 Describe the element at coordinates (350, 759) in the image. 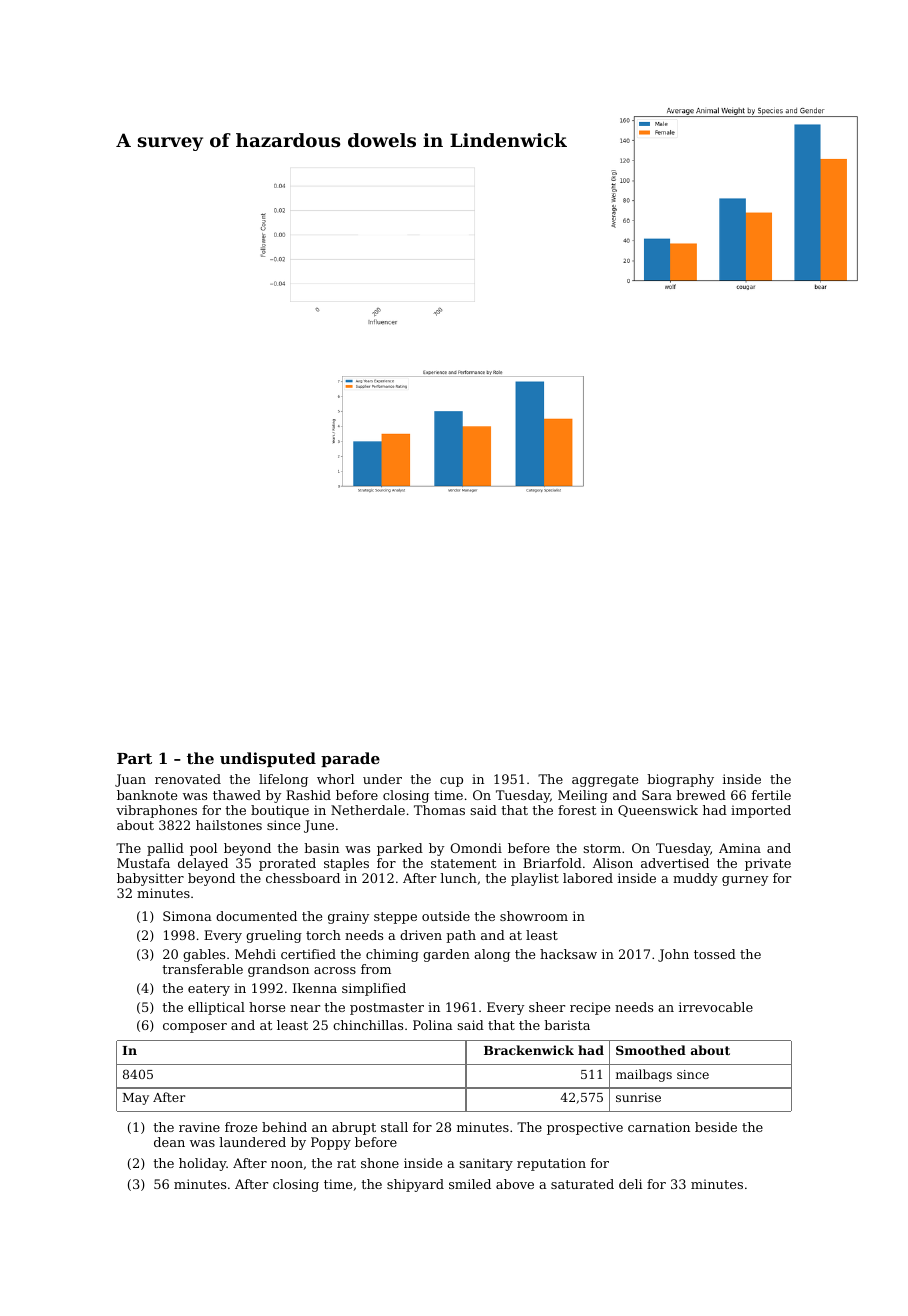

I see `parade` at that location.
